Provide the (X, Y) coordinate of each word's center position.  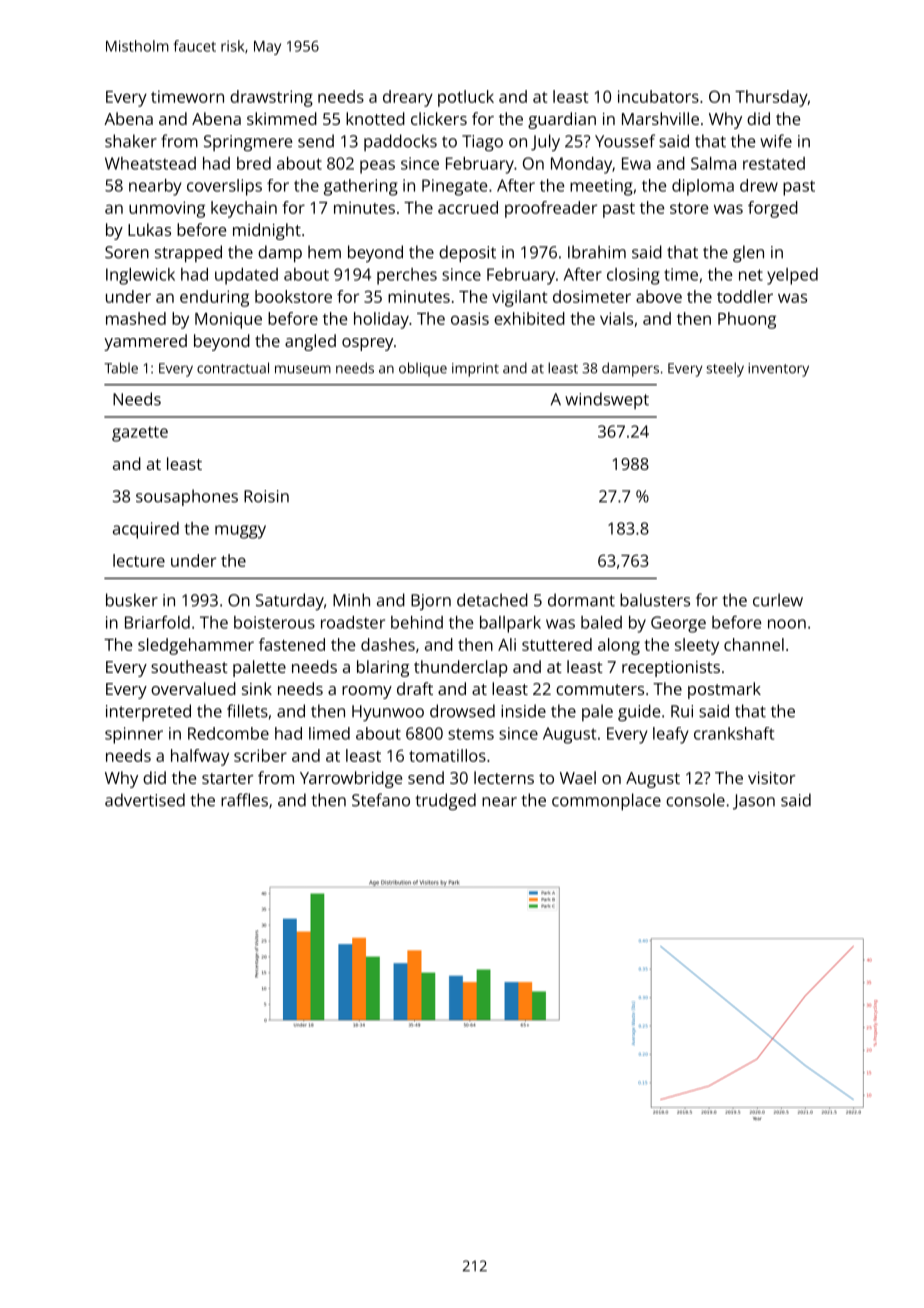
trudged (446, 801)
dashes (388, 644)
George (678, 624)
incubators (658, 96)
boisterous (274, 622)
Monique (228, 320)
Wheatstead (150, 163)
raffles (244, 800)
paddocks (400, 142)
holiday (381, 320)
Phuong (747, 320)
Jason (754, 802)
